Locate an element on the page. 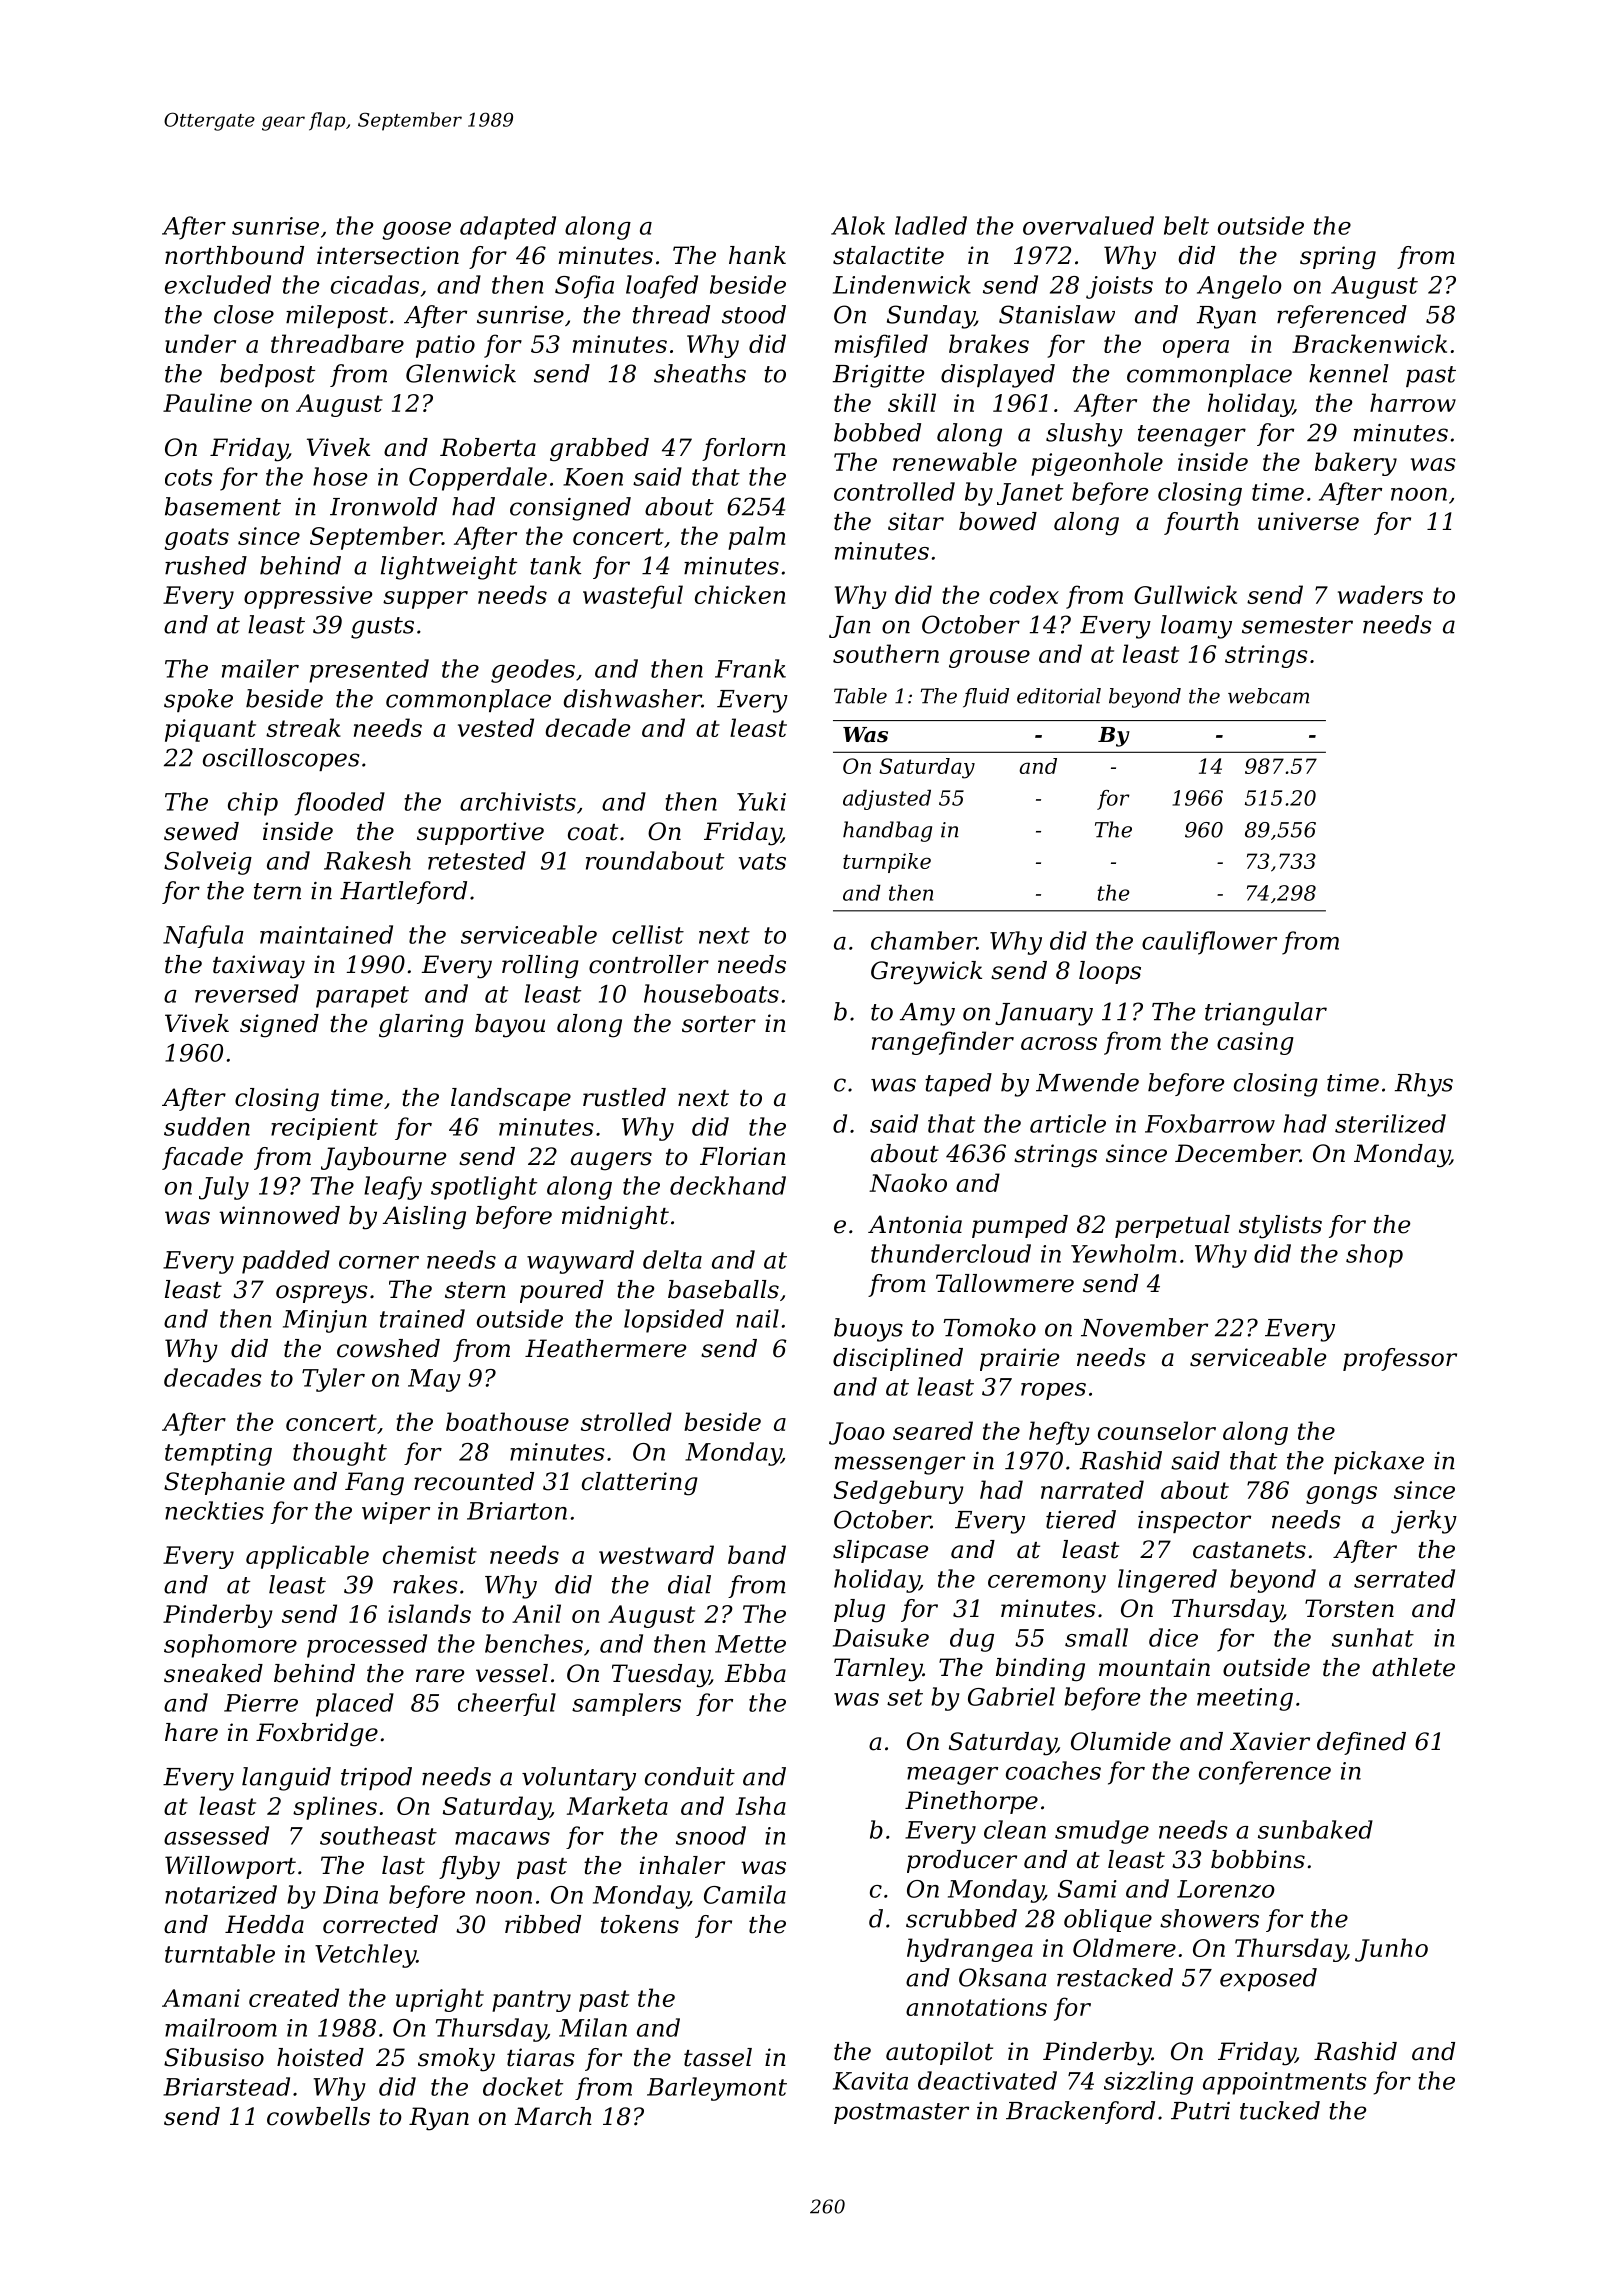  spring is located at coordinates (1338, 258).
